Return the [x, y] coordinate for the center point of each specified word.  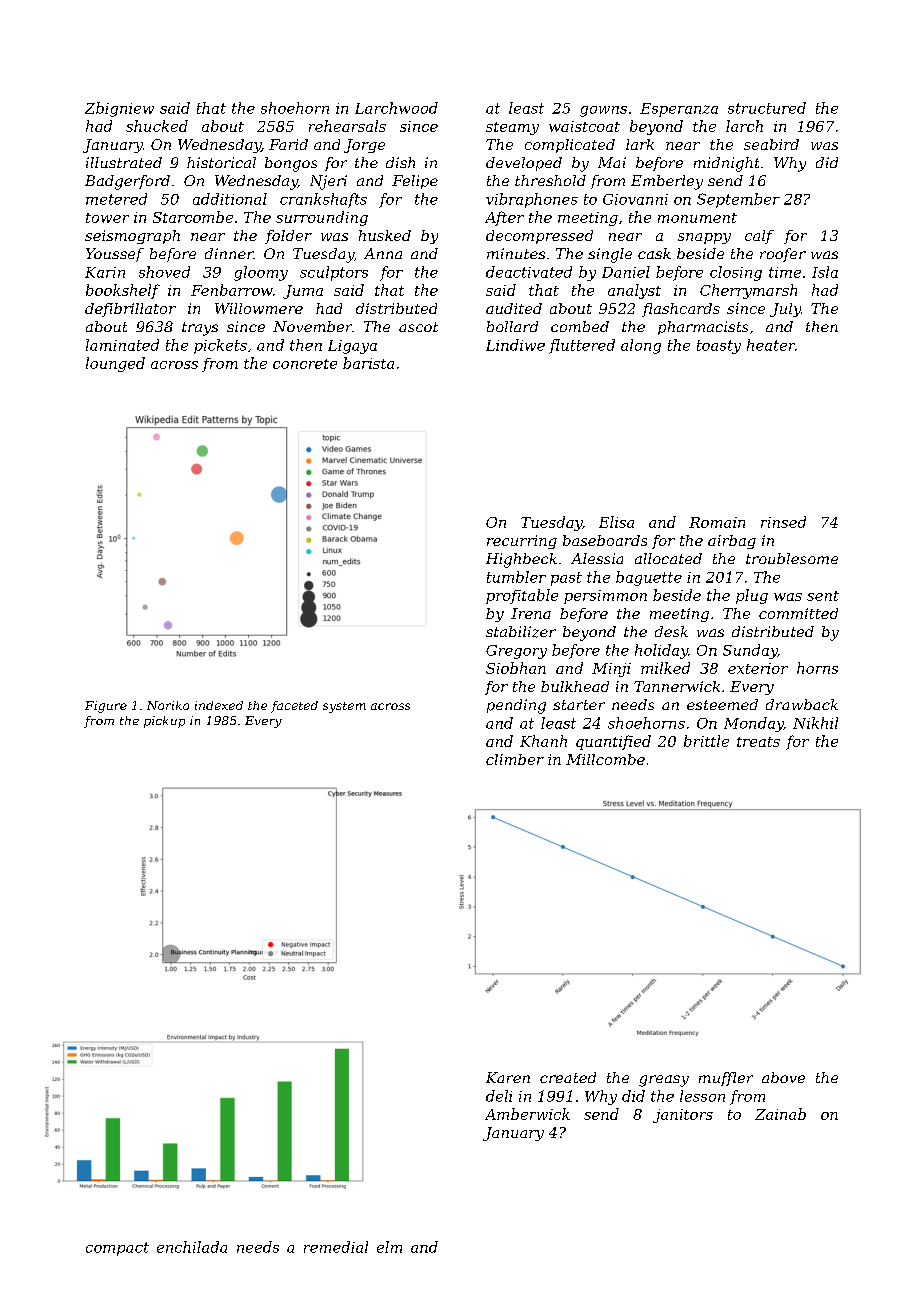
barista [368, 363]
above [783, 1077]
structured [767, 108]
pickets [220, 346]
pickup [164, 722]
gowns [603, 111]
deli [499, 1096]
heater [771, 345]
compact [117, 1249]
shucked [157, 126]
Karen [508, 1077]
